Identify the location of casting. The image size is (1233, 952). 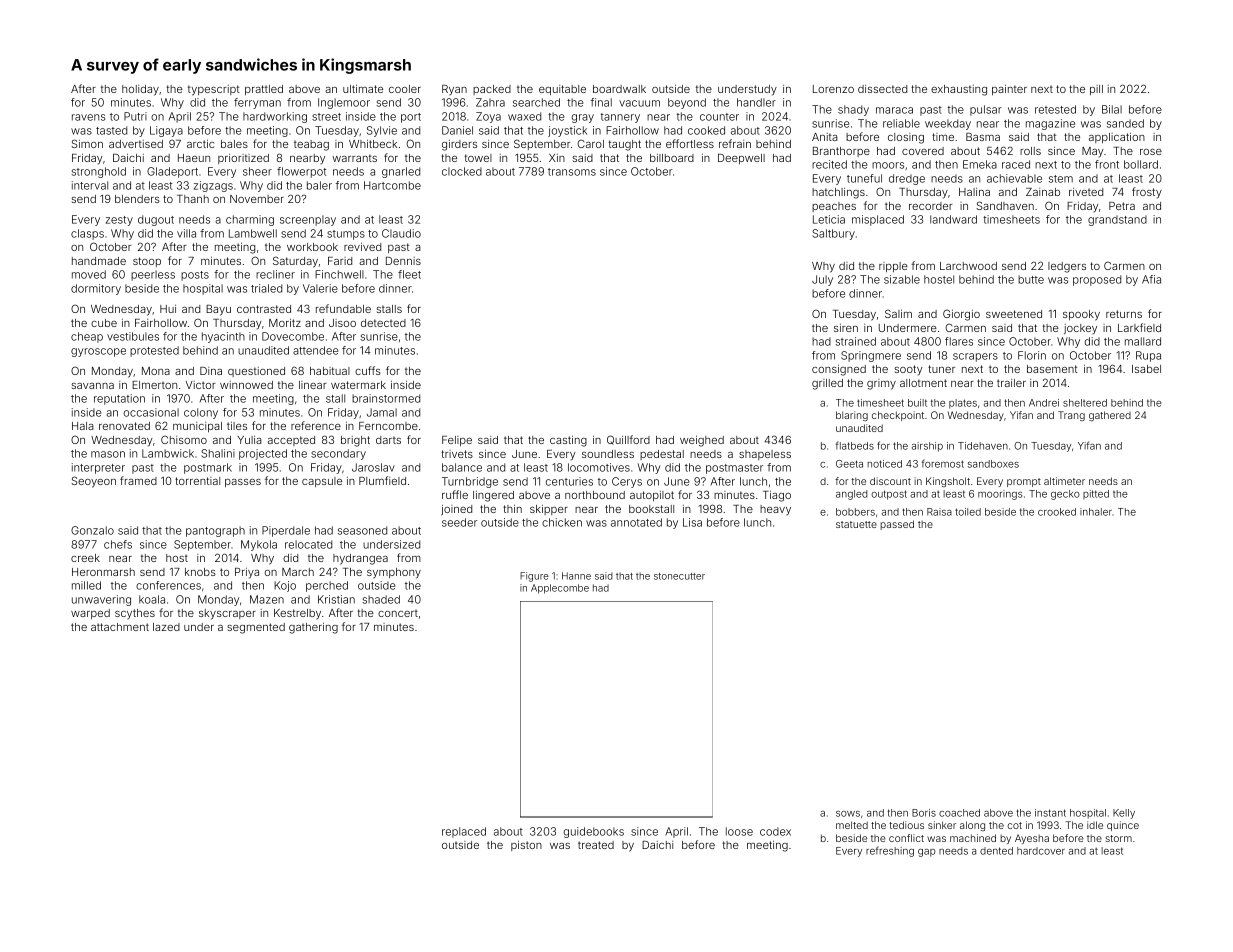
(568, 441).
